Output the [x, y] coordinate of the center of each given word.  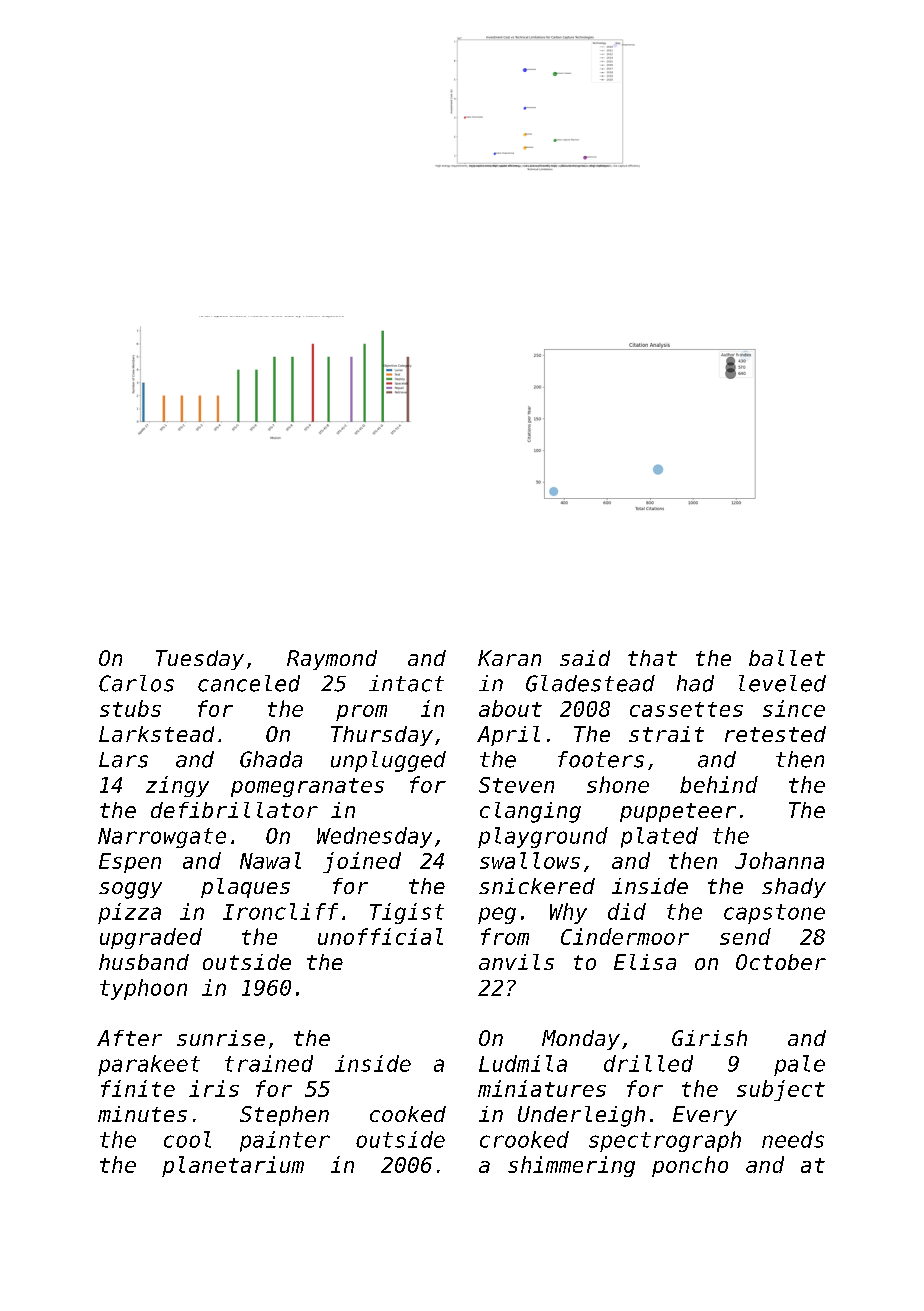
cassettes [686, 709]
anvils [516, 962]
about [510, 708]
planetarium [233, 1166]
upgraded [151, 938]
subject [781, 1090]
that [652, 658]
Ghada [271, 759]
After [129, 1038]
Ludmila [523, 1063]
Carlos [136, 683]
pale [799, 1065]
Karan [509, 658]
